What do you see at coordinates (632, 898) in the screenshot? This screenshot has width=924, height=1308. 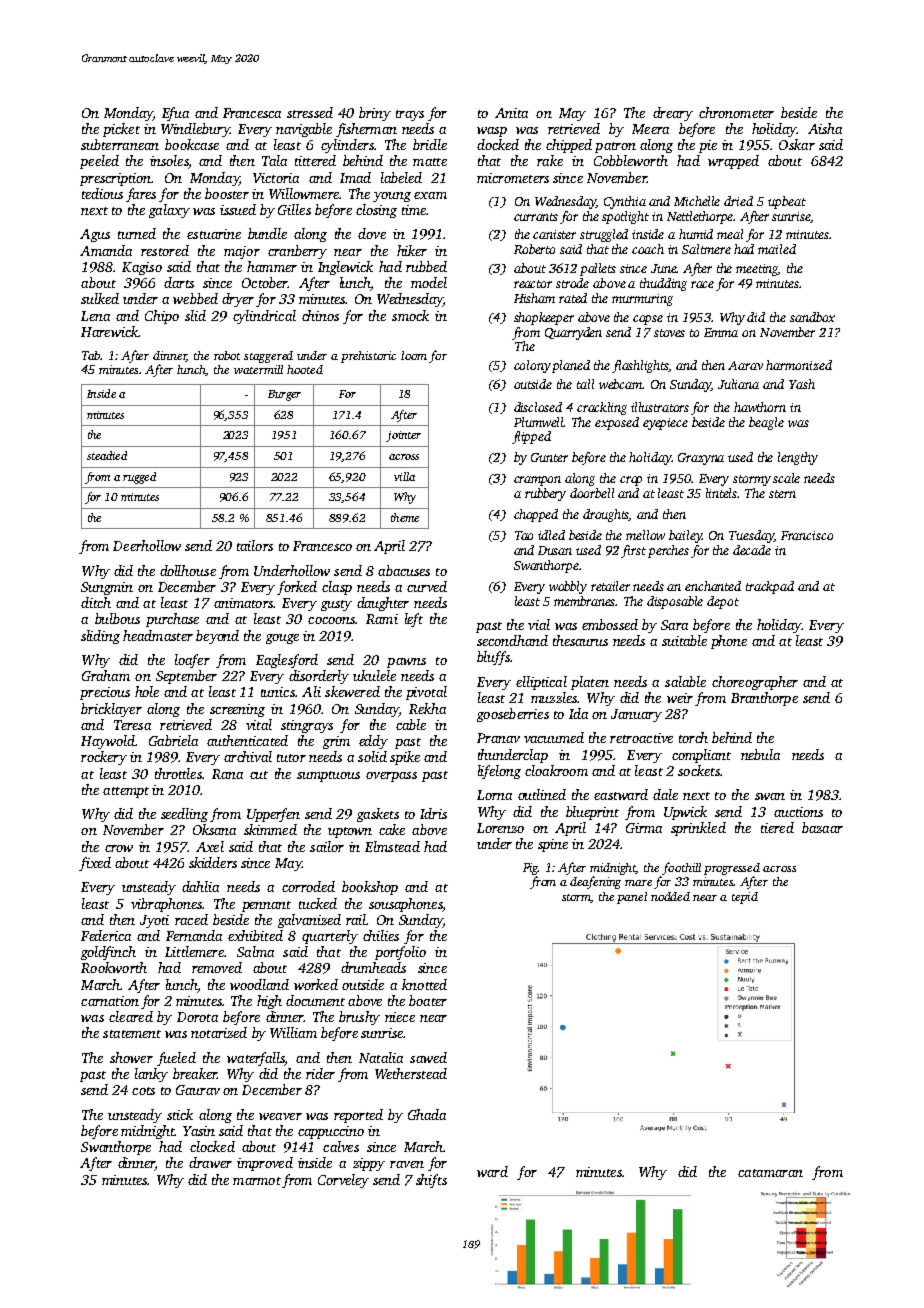 I see `panel` at bounding box center [632, 898].
